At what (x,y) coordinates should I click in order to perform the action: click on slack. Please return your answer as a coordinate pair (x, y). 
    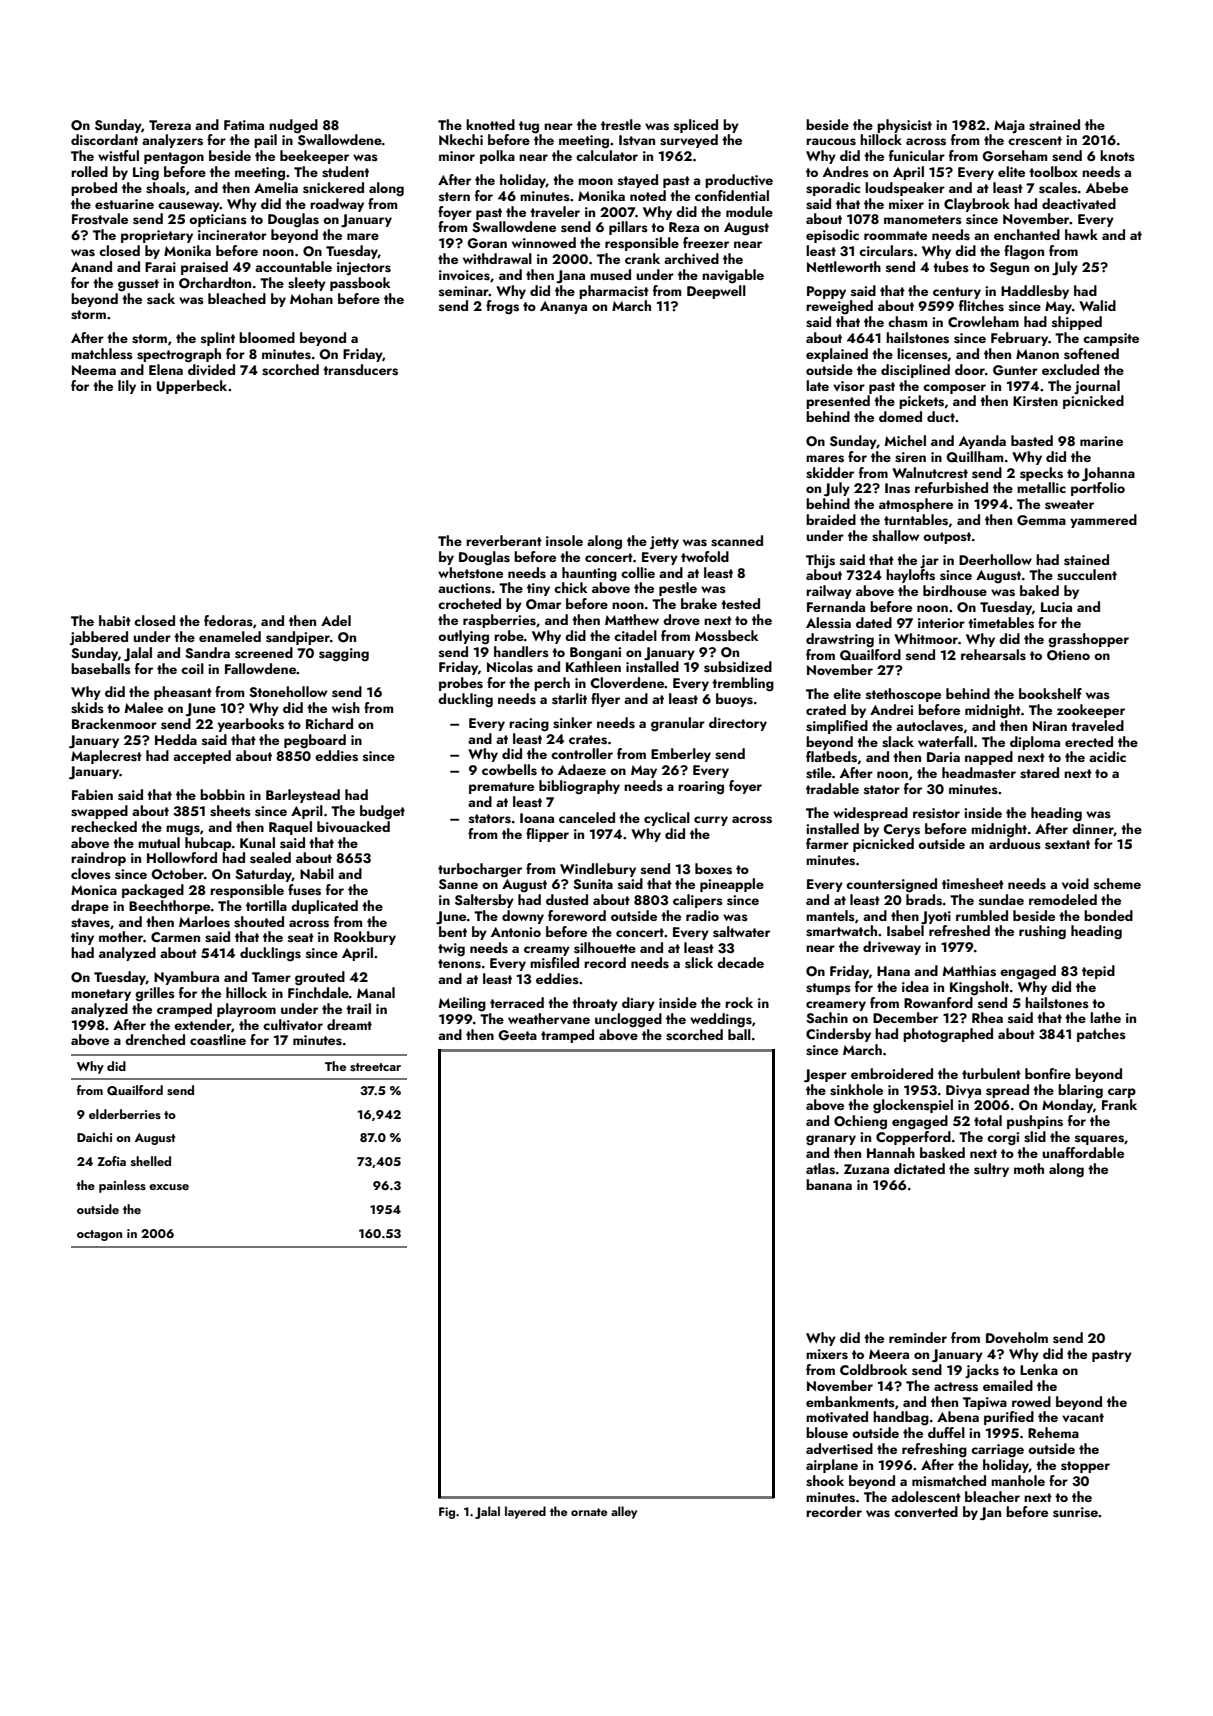
    Looking at the image, I should click on (898, 742).
